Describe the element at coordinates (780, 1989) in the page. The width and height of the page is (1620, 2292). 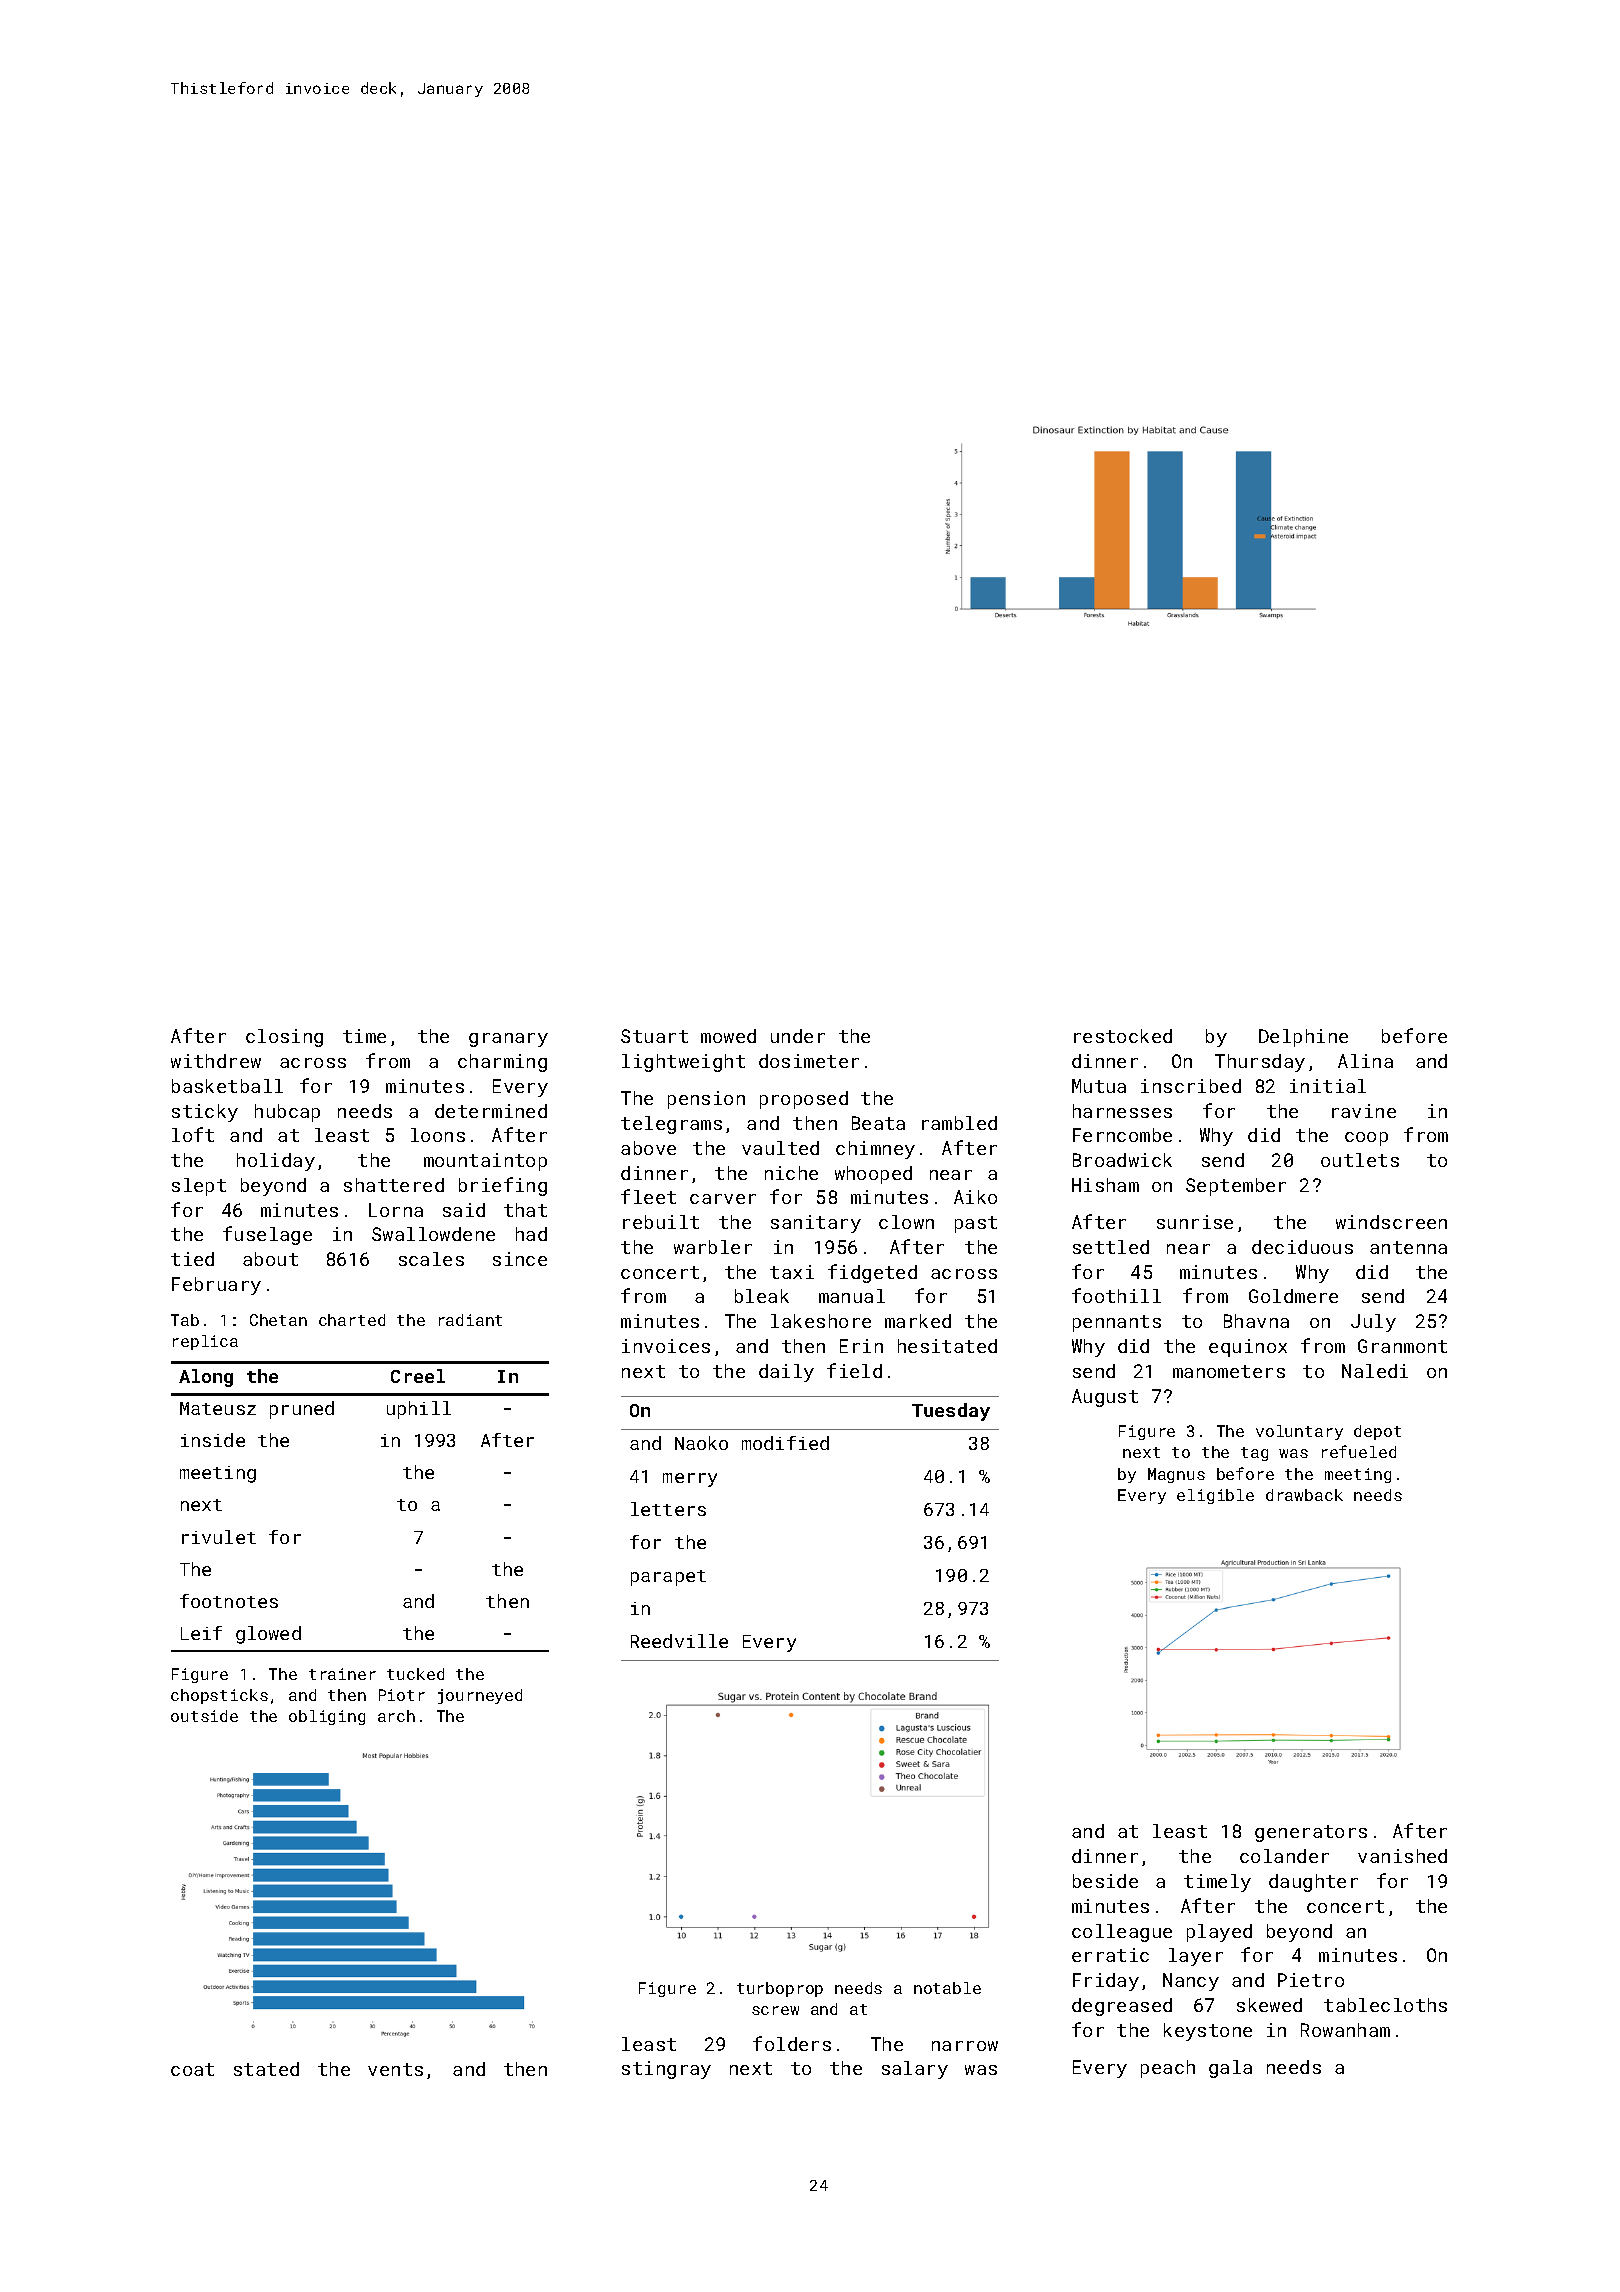
I see `turboprop` at that location.
